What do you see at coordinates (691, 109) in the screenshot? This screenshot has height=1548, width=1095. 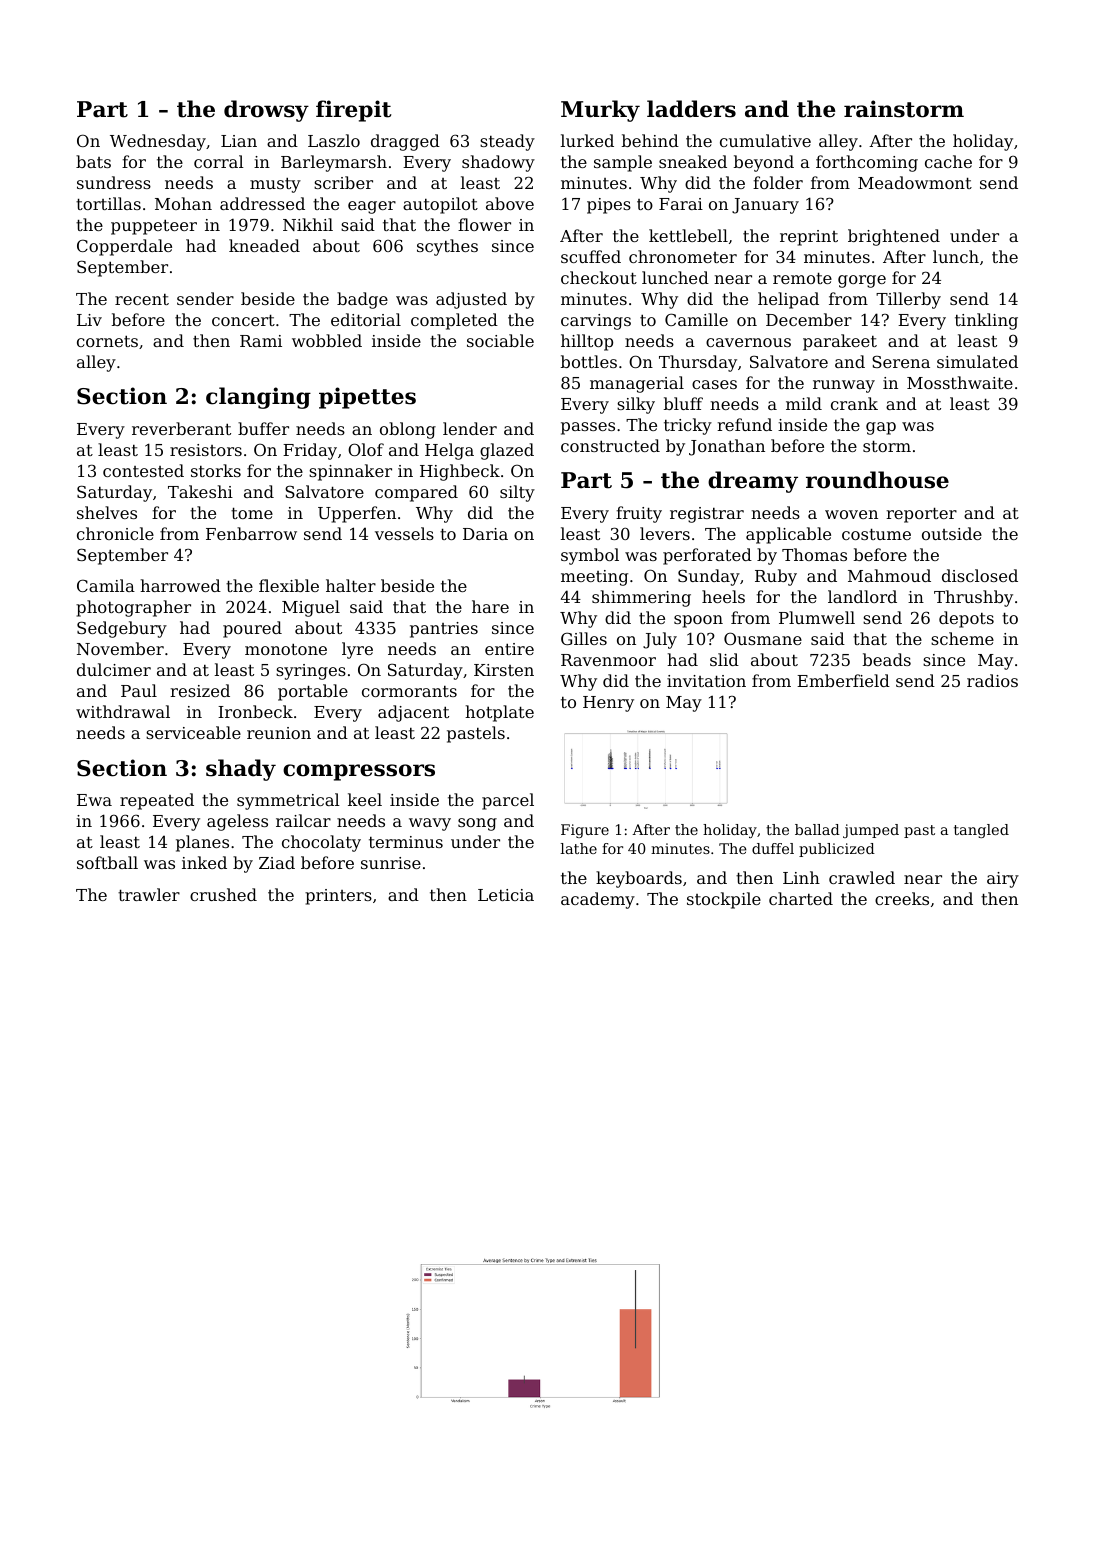 I see `ladders` at bounding box center [691, 109].
